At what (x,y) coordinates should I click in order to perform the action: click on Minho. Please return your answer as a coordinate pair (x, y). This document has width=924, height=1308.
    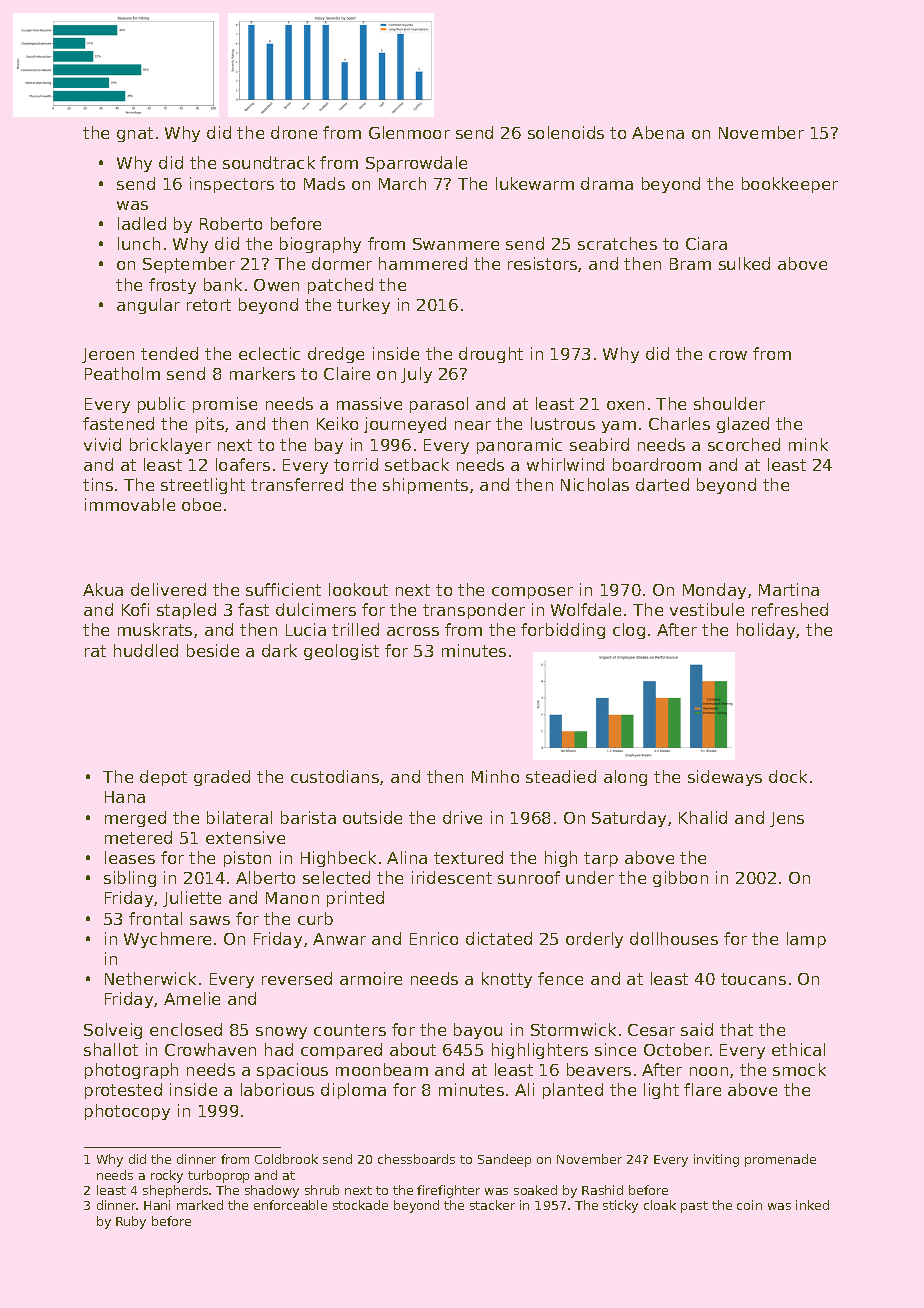
    Looking at the image, I should click on (495, 776).
